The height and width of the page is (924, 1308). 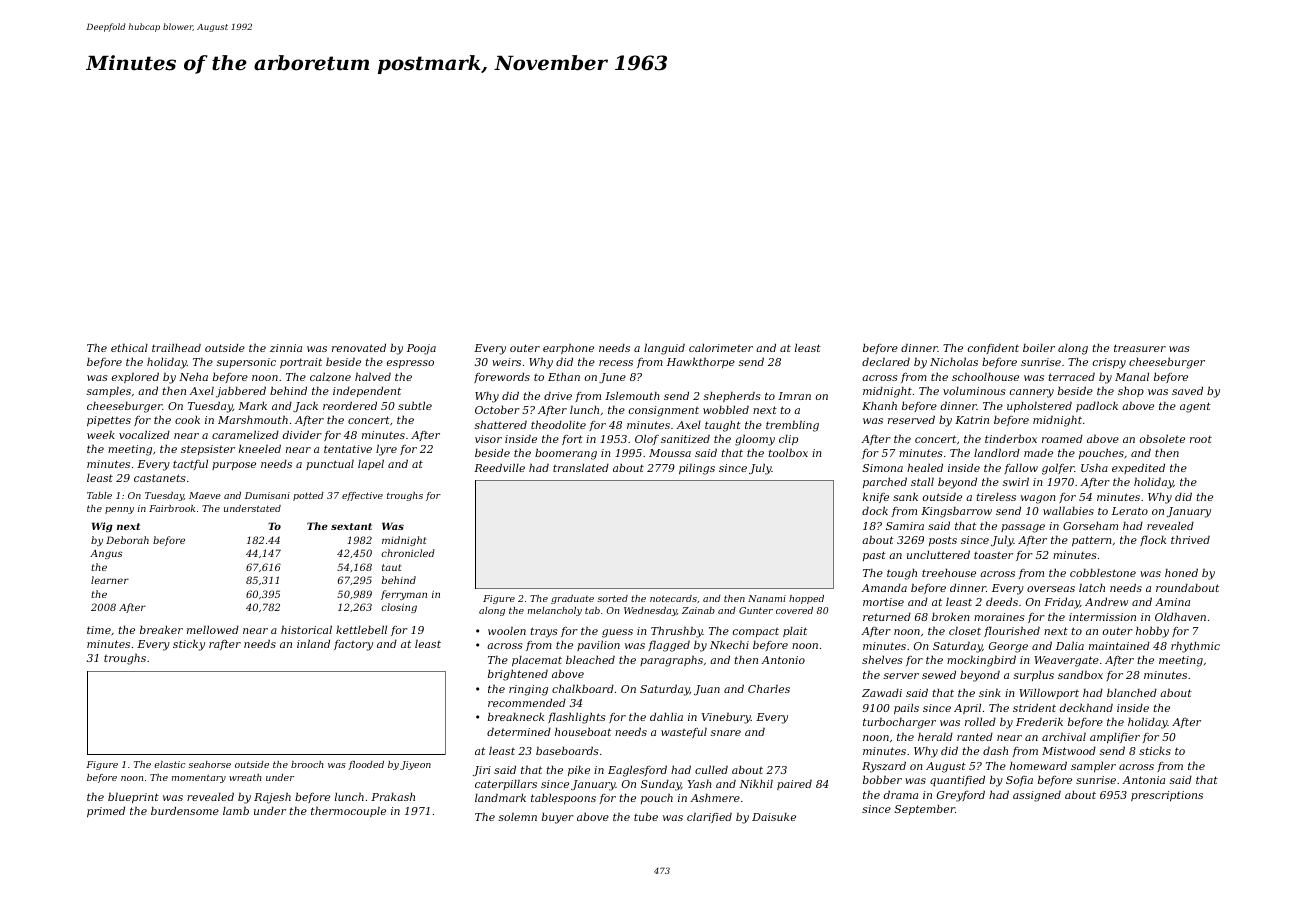 I want to click on clarified, so click(x=709, y=817).
